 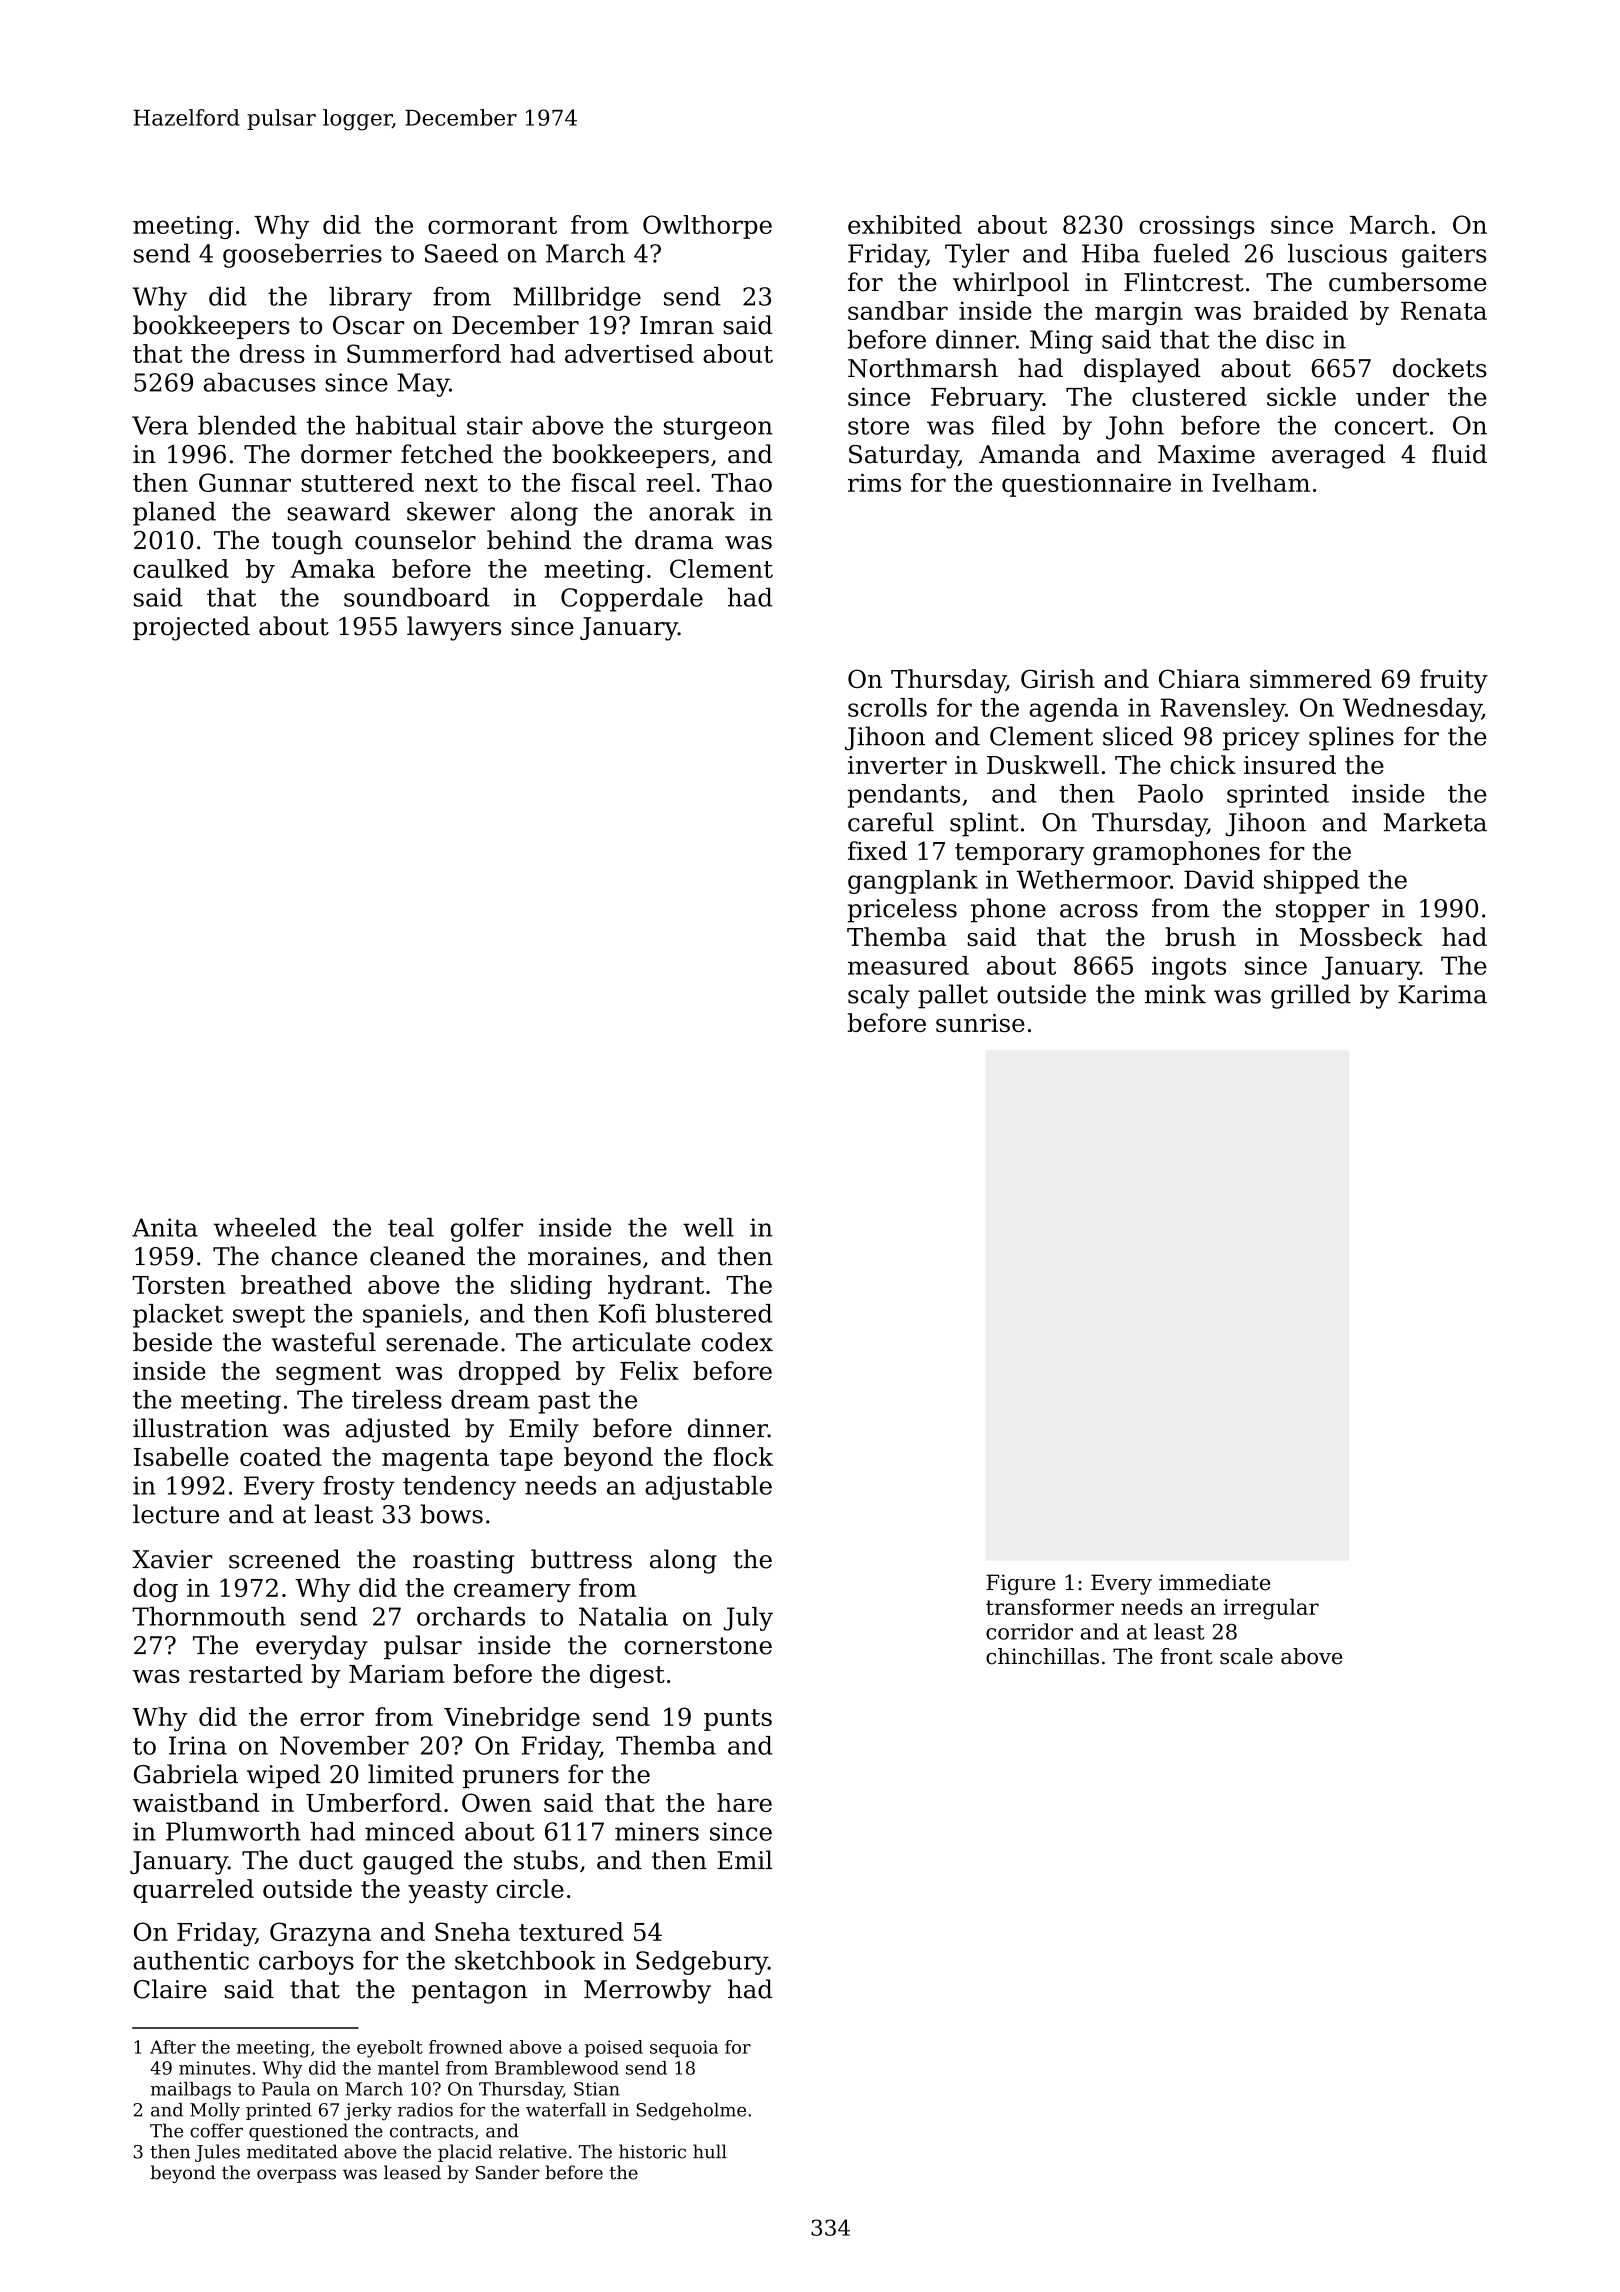 I want to click on fixed, so click(x=877, y=850).
